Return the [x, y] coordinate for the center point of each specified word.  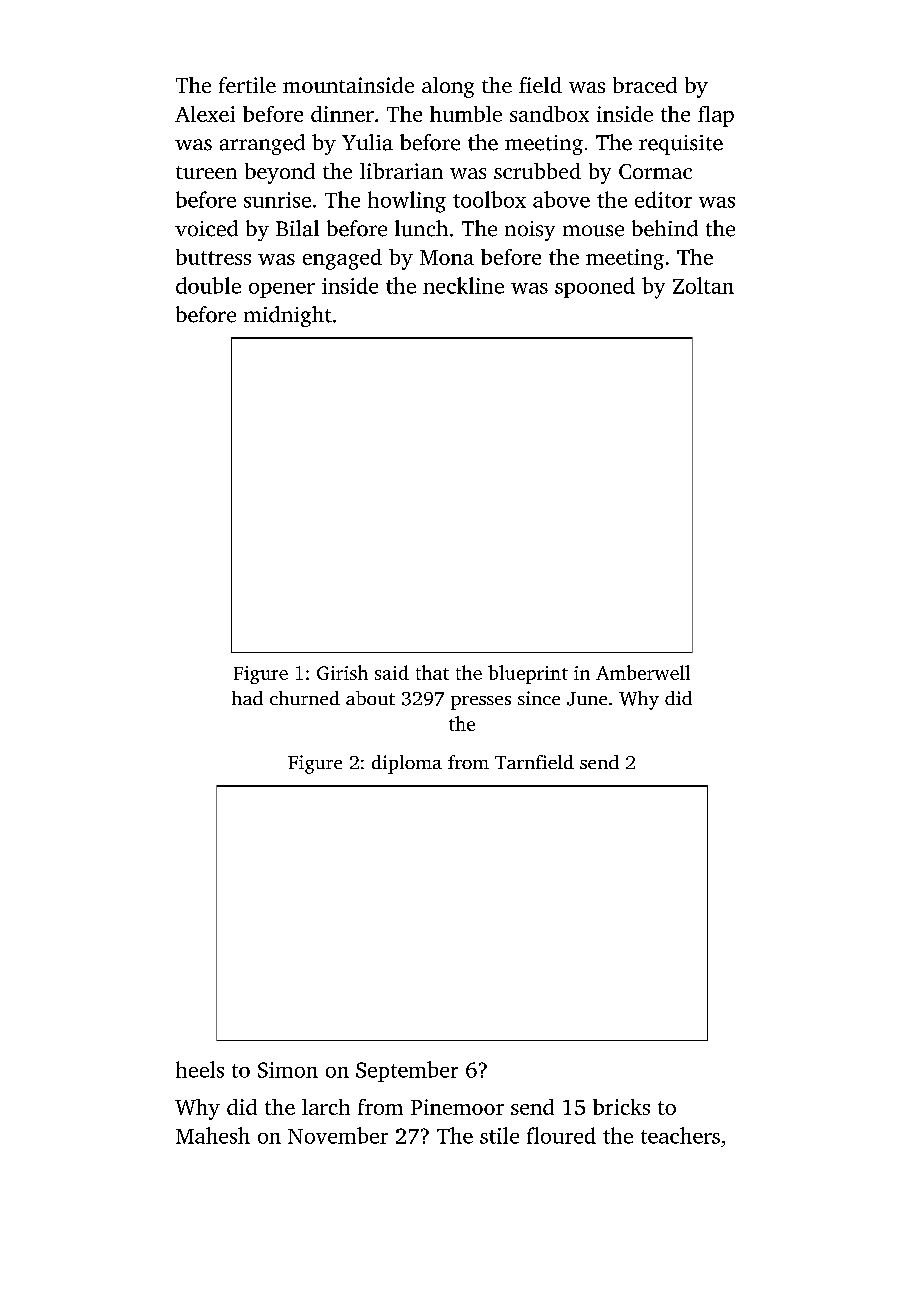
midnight [288, 316]
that [432, 672]
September [407, 1071]
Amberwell [643, 672]
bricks [621, 1107]
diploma [407, 764]
